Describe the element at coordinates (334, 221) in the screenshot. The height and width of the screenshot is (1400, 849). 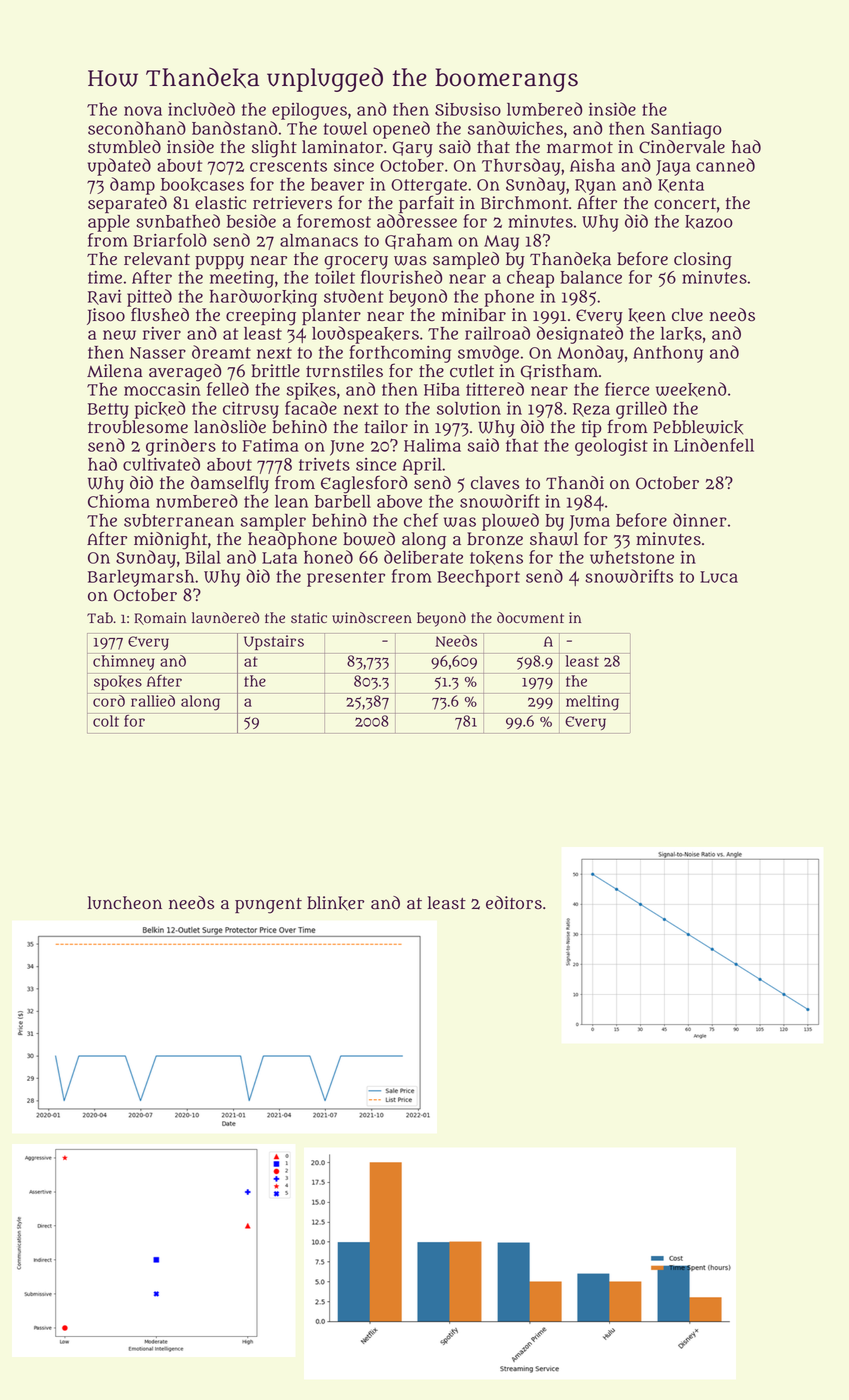
I see `foremost` at that location.
